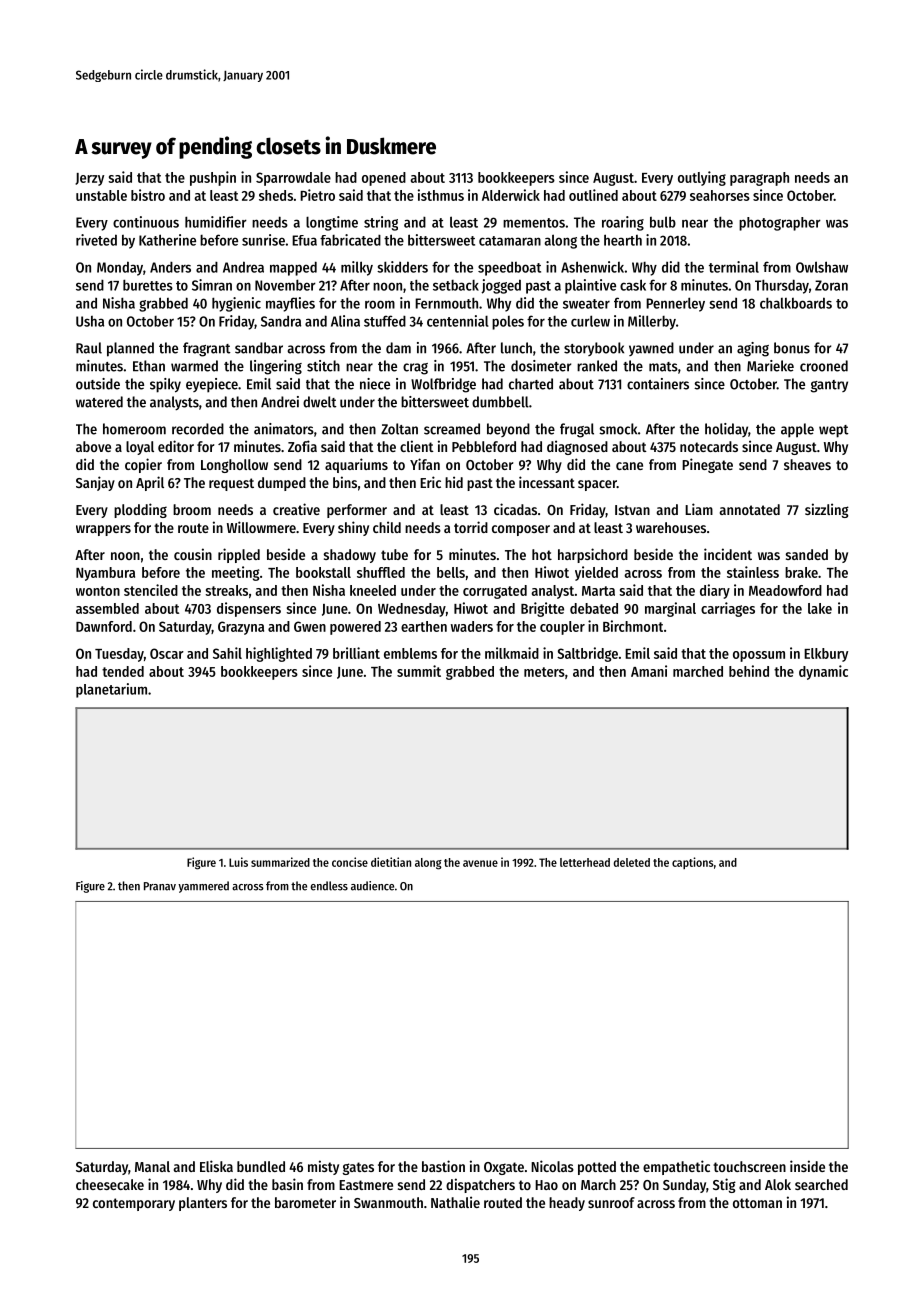 The width and height of the page is (924, 1314). I want to click on summit, so click(419, 671).
